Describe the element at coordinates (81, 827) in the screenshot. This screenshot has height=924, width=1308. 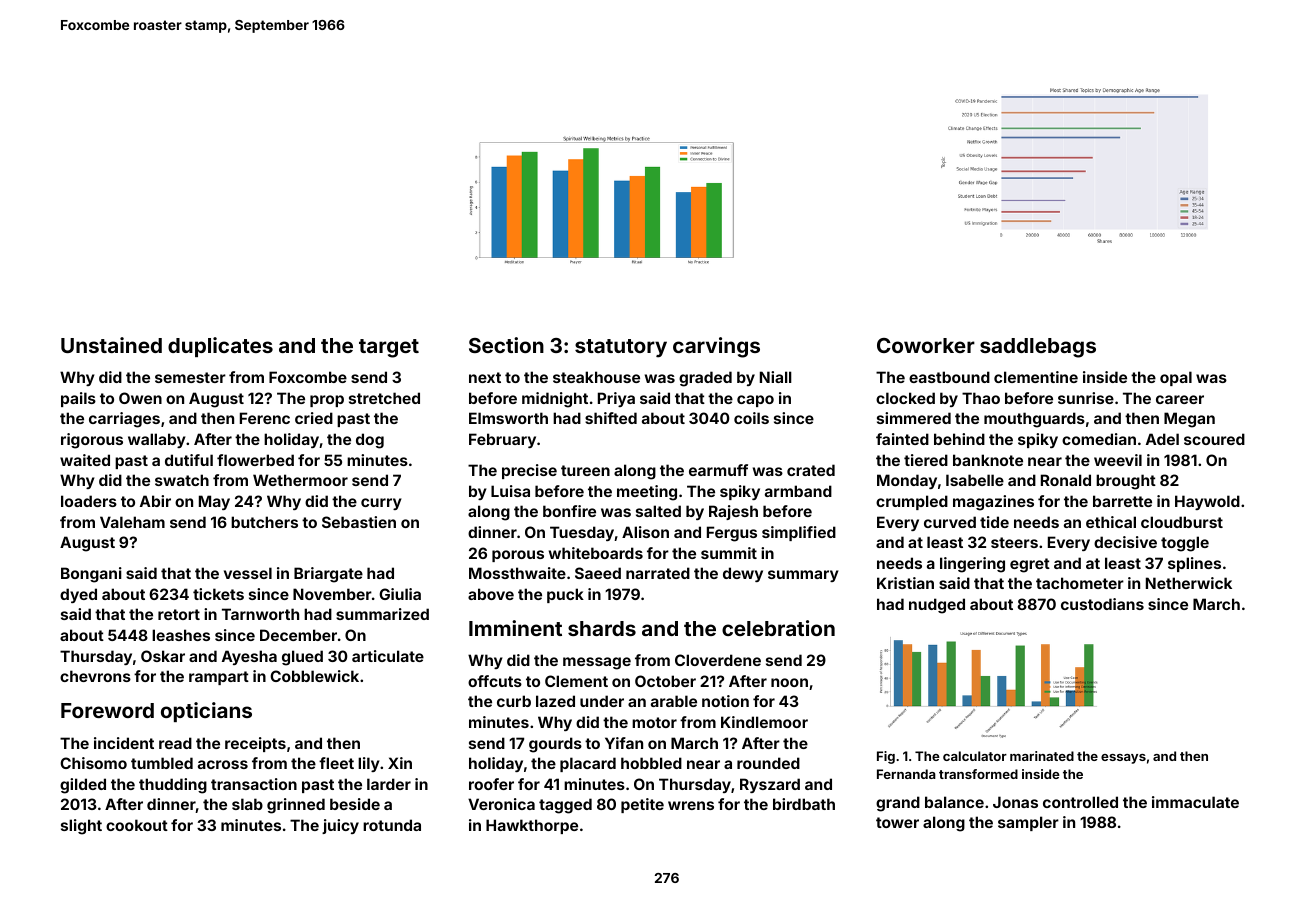
I see `slight` at that location.
